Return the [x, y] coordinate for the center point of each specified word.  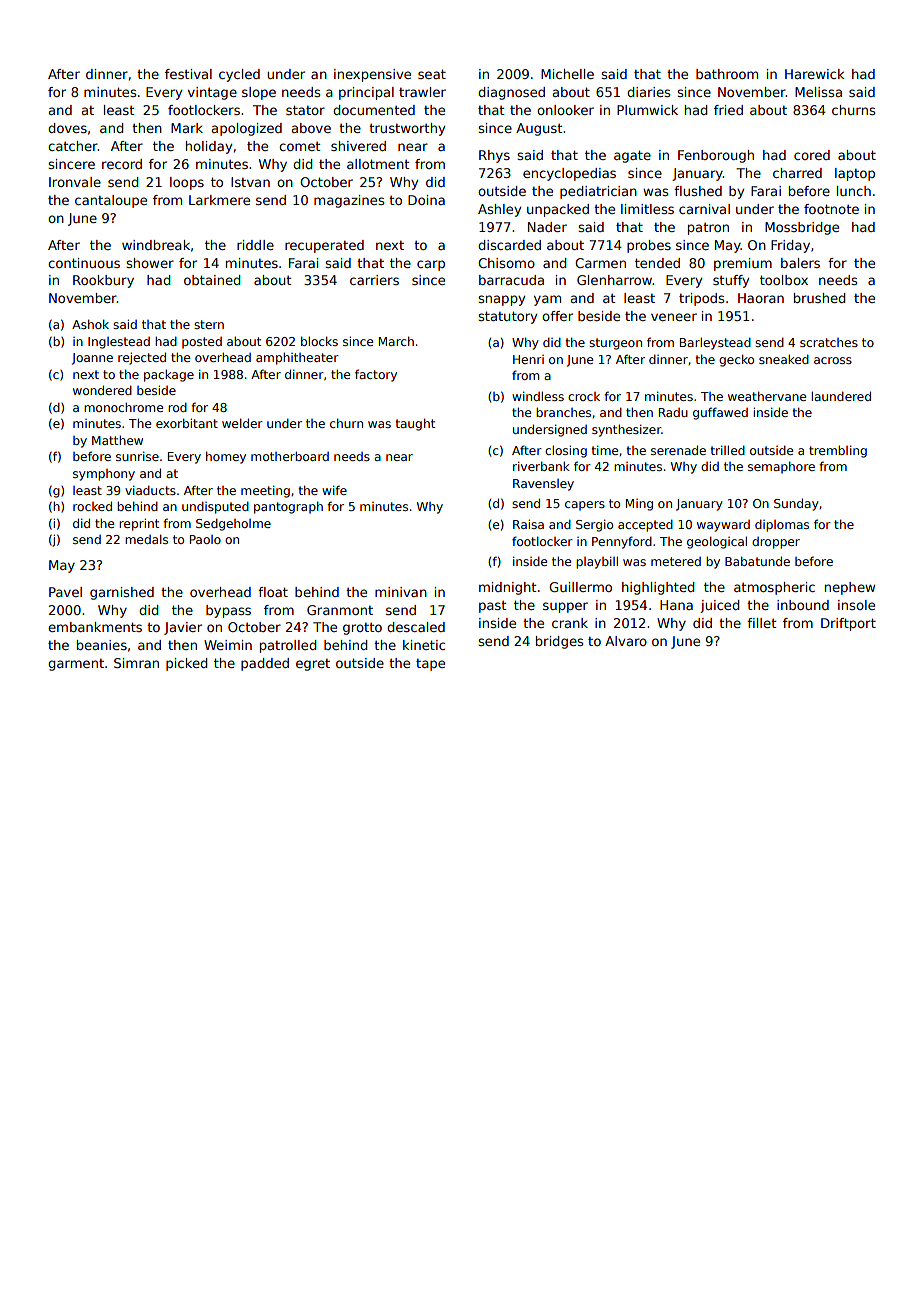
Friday [790, 246]
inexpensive [372, 75]
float [273, 592]
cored [812, 155]
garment [76, 665]
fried [728, 110]
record [122, 164]
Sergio [594, 525]
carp [431, 265]
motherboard [290, 456]
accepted [645, 526]
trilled [728, 450]
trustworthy [407, 129]
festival [188, 74]
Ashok [90, 324]
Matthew [117, 440]
